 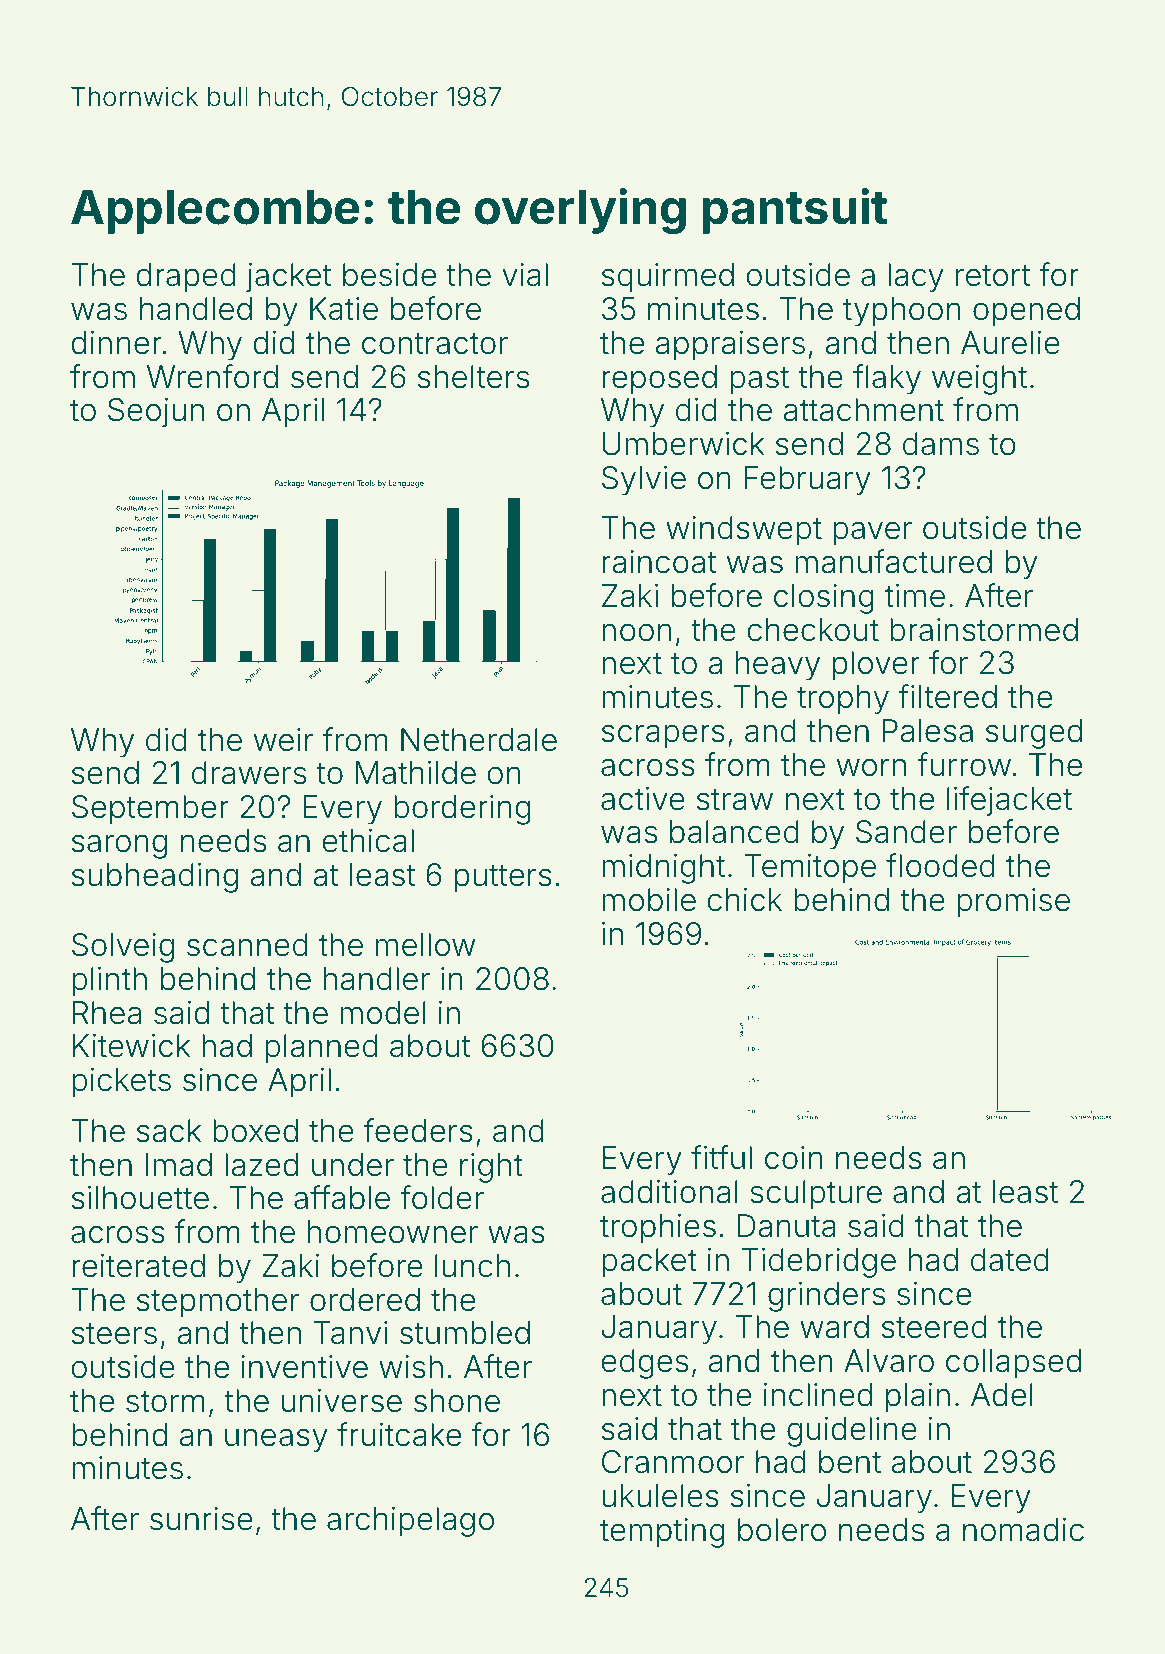 What do you see at coordinates (1010, 1260) in the page?
I see `dated` at bounding box center [1010, 1260].
